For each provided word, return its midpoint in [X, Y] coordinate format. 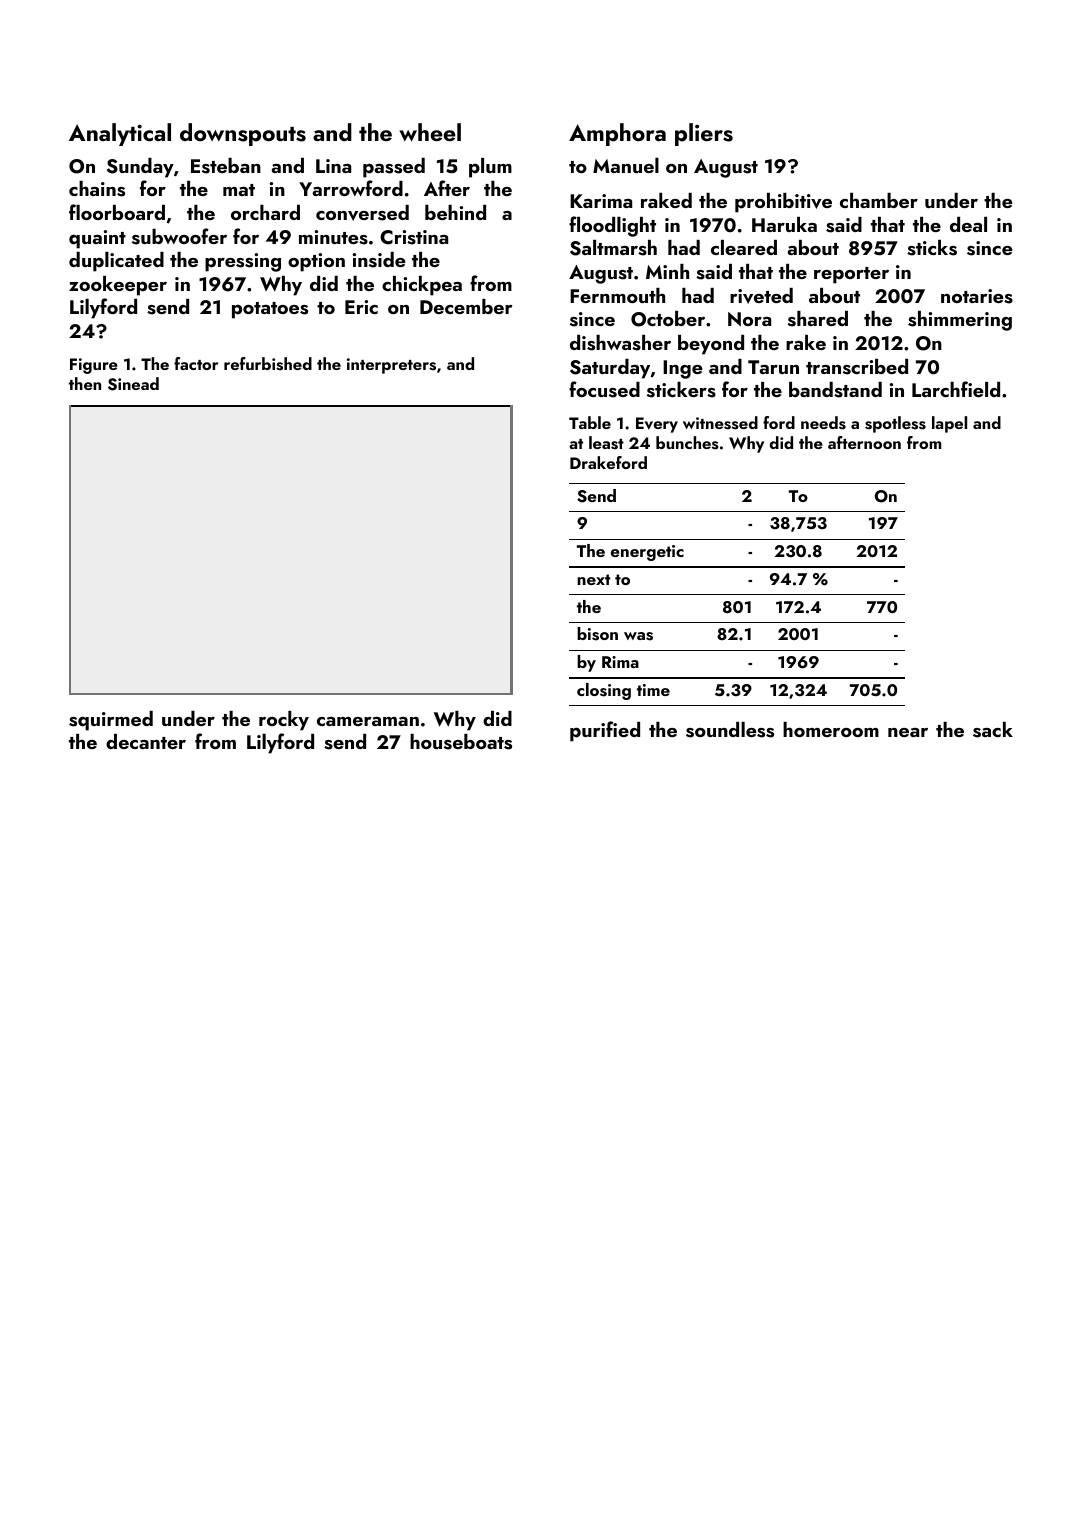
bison [597, 634]
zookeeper [118, 286]
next [594, 579]
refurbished [268, 364]
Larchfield [956, 389]
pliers [704, 134]
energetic [647, 553]
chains [97, 189]
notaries [977, 296]
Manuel [626, 165]
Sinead [133, 384]
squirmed [111, 721]
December [466, 306]
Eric [361, 307]
